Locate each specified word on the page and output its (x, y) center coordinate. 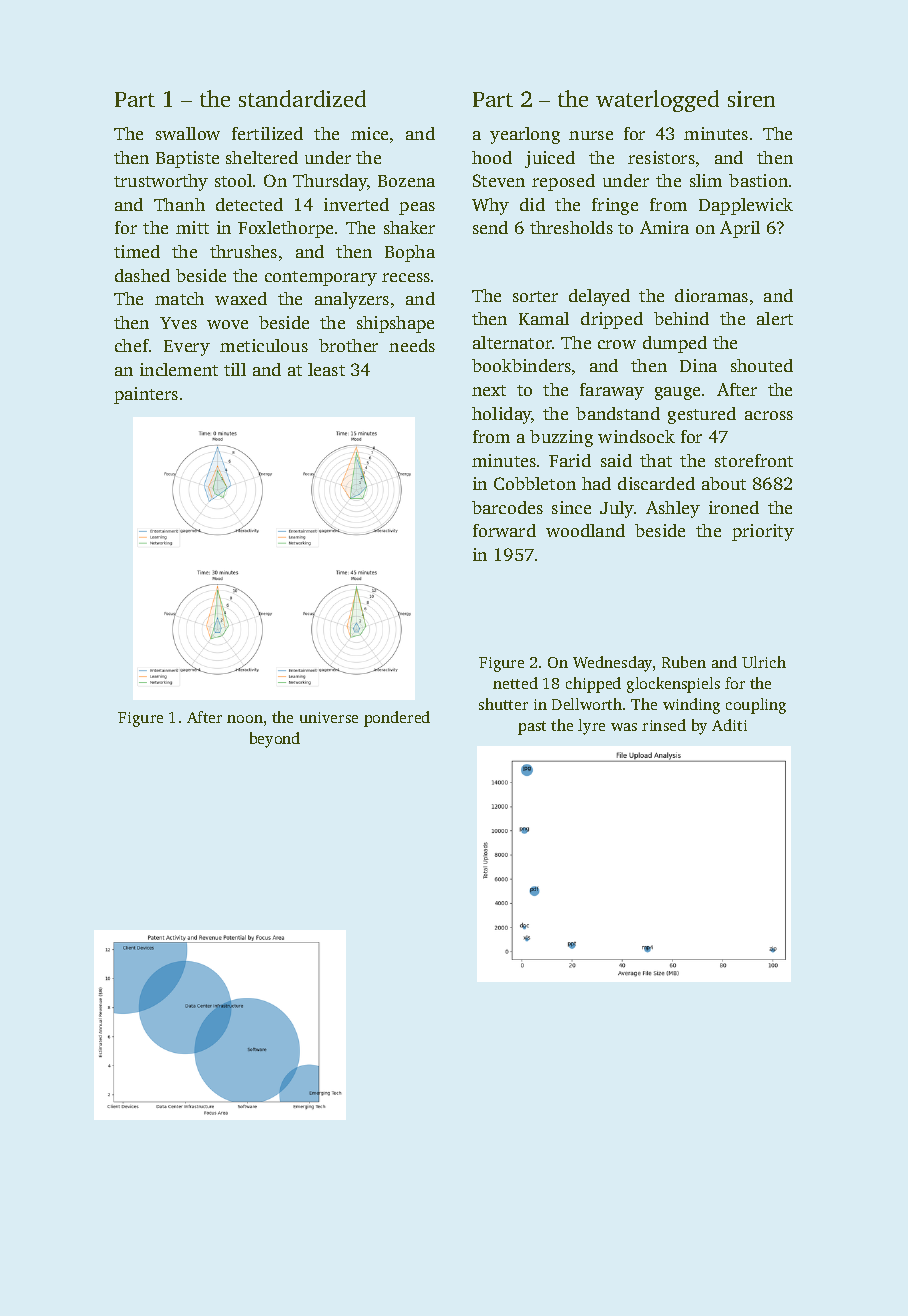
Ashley (673, 509)
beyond (275, 740)
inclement (179, 369)
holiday (502, 415)
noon (245, 719)
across (769, 415)
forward (504, 530)
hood (492, 157)
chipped (593, 685)
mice (369, 133)
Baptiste (187, 159)
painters (146, 395)
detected (249, 204)
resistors (661, 157)
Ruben (684, 662)
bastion (758, 180)
